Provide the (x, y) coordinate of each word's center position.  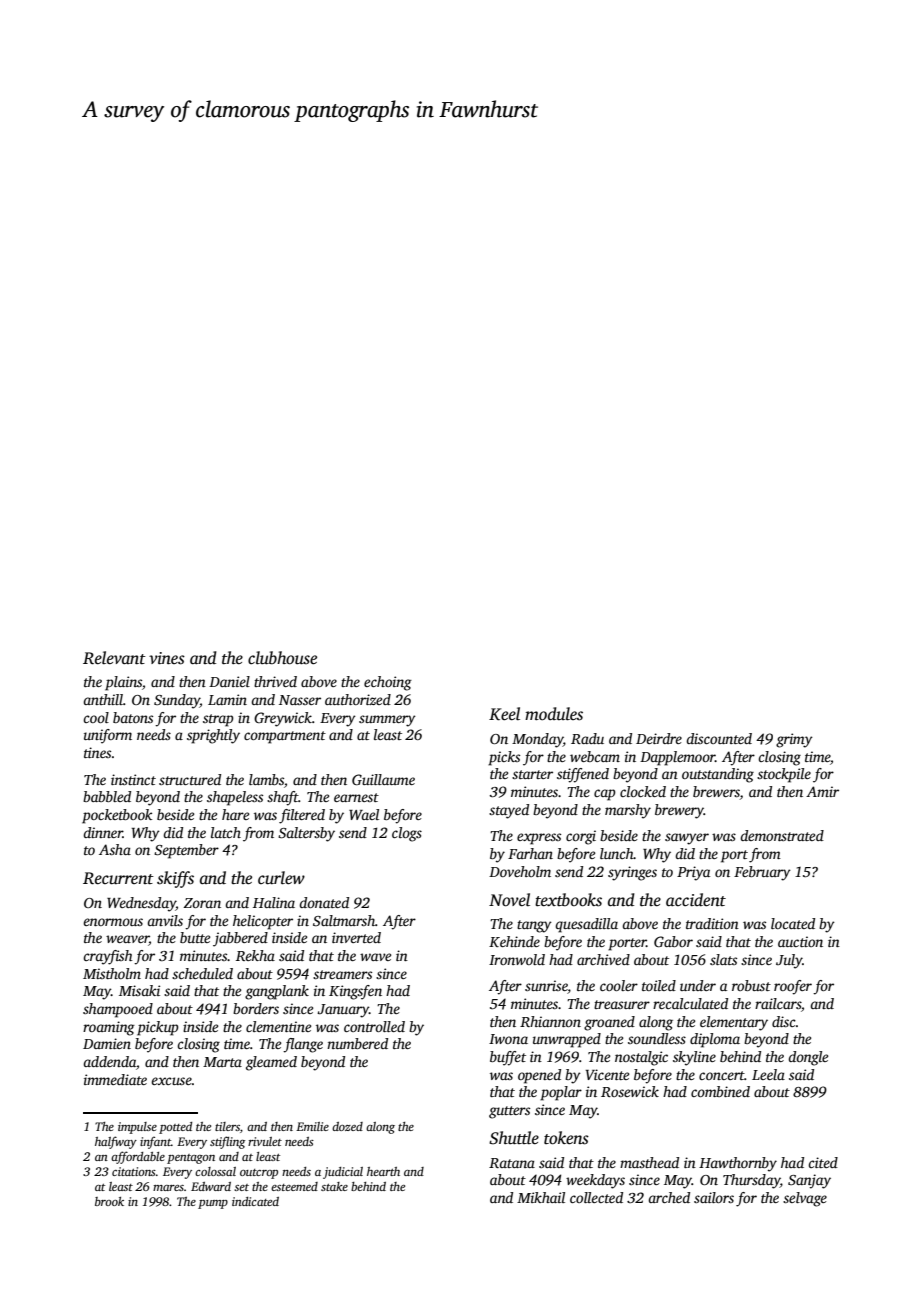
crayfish (108, 957)
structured (190, 779)
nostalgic (641, 1058)
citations (134, 1171)
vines (167, 658)
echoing (388, 683)
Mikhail (541, 1197)
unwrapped (567, 1040)
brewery (679, 811)
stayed (509, 811)
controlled (374, 1026)
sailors (714, 1197)
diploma (715, 1040)
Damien (107, 1043)
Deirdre (659, 738)
